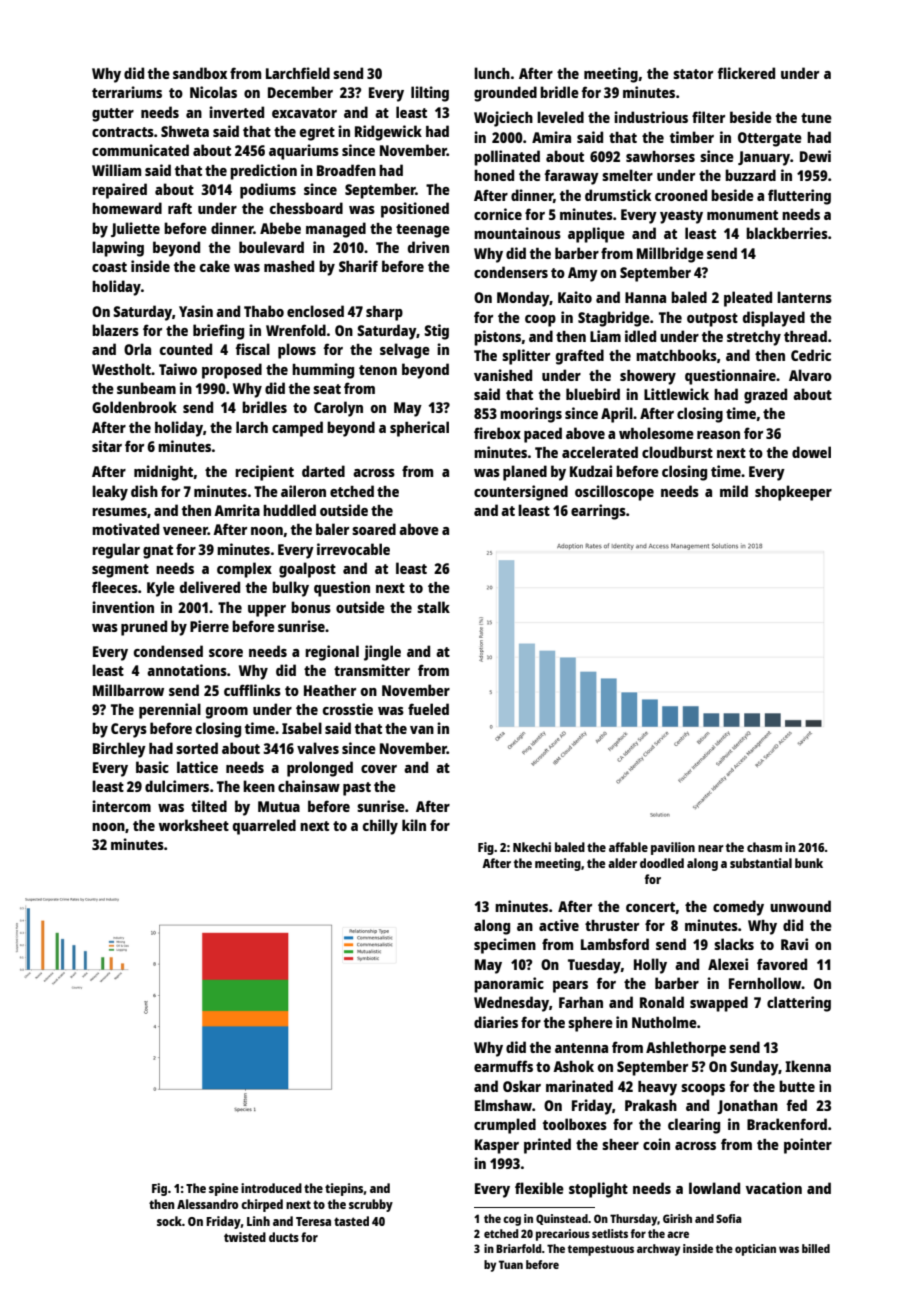 The height and width of the screenshot is (1308, 924). I want to click on lunch, so click(492, 73).
